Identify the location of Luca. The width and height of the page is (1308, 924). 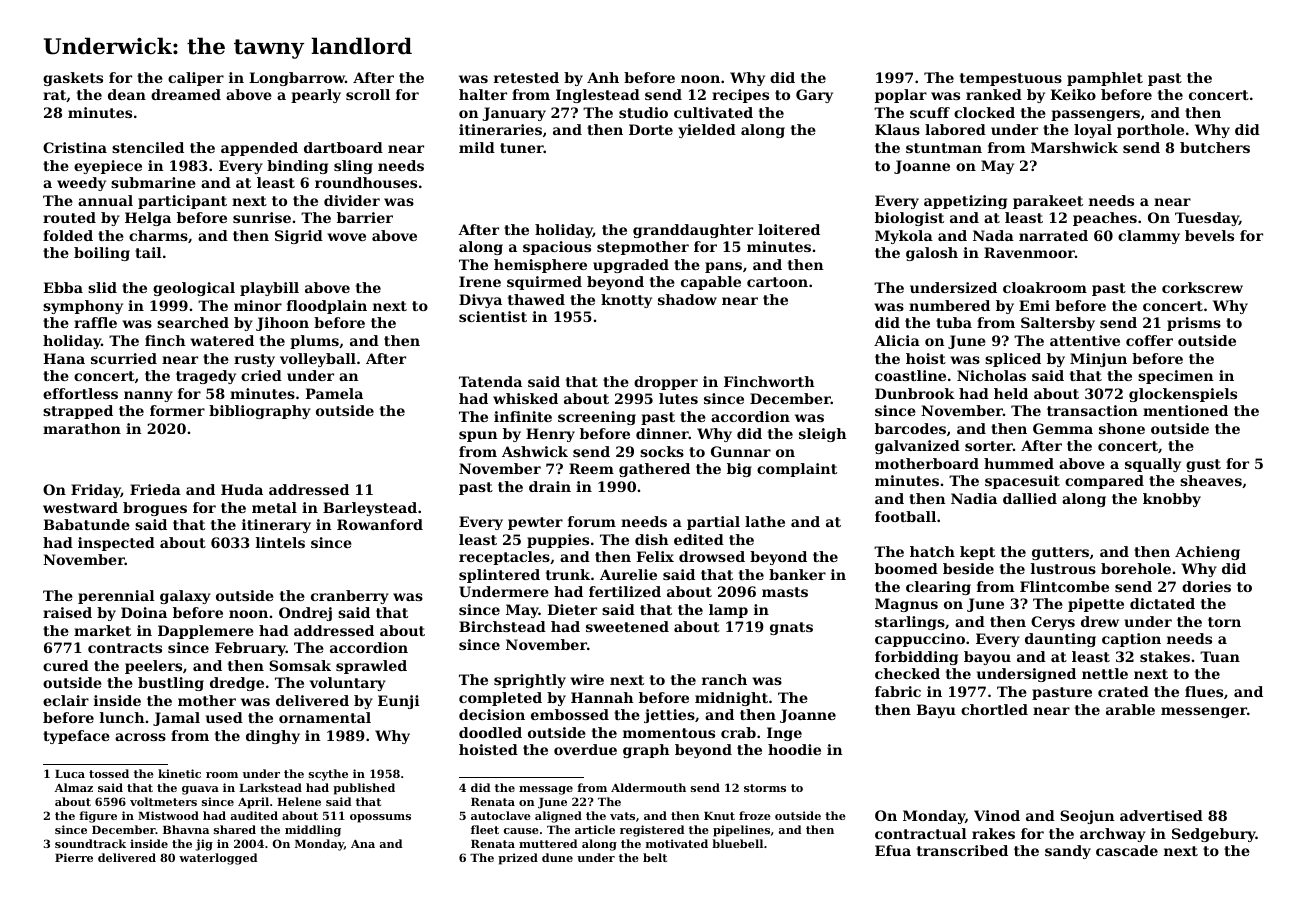
(70, 774).
